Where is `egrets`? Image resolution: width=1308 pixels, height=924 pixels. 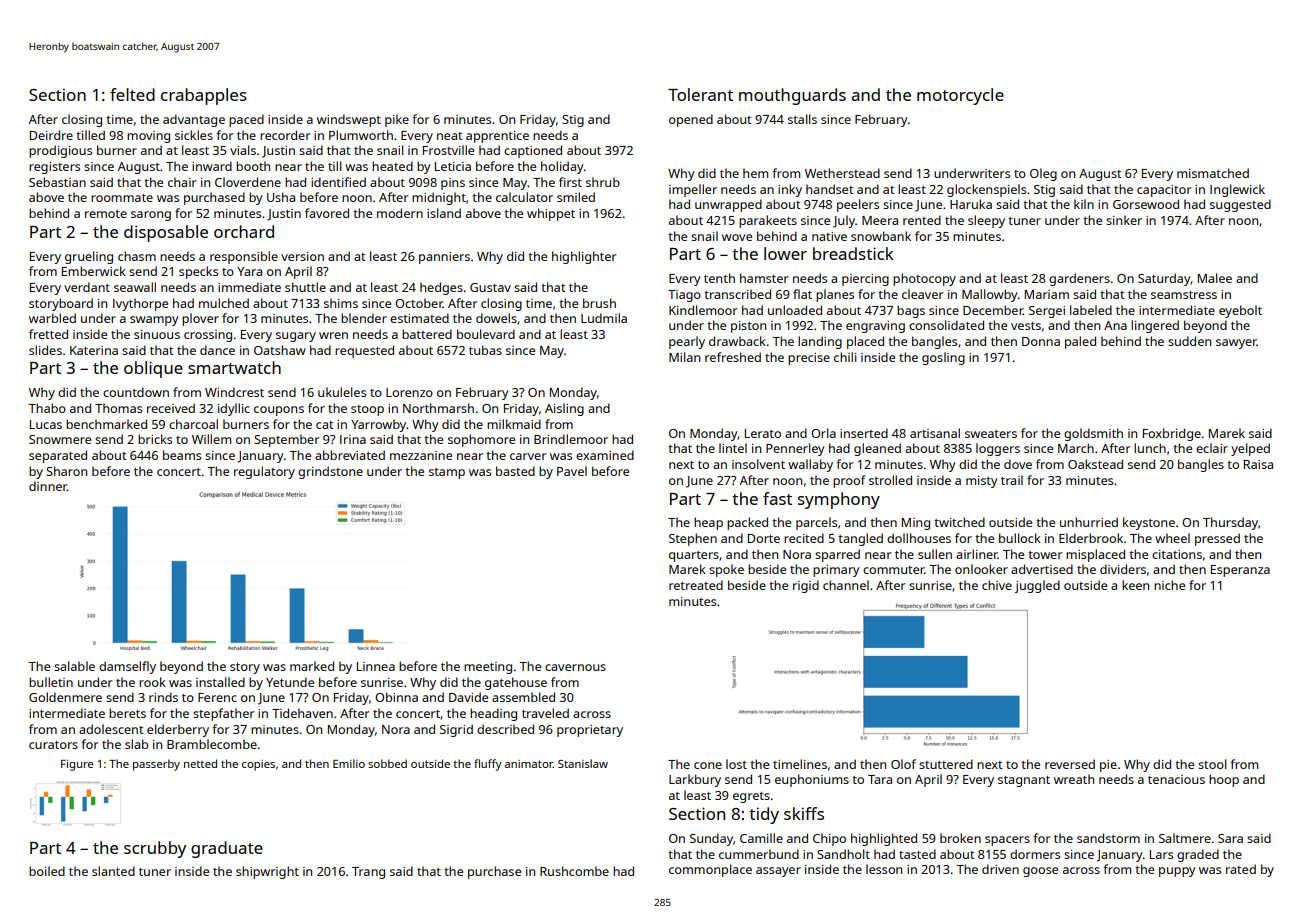
egrets is located at coordinates (751, 797).
